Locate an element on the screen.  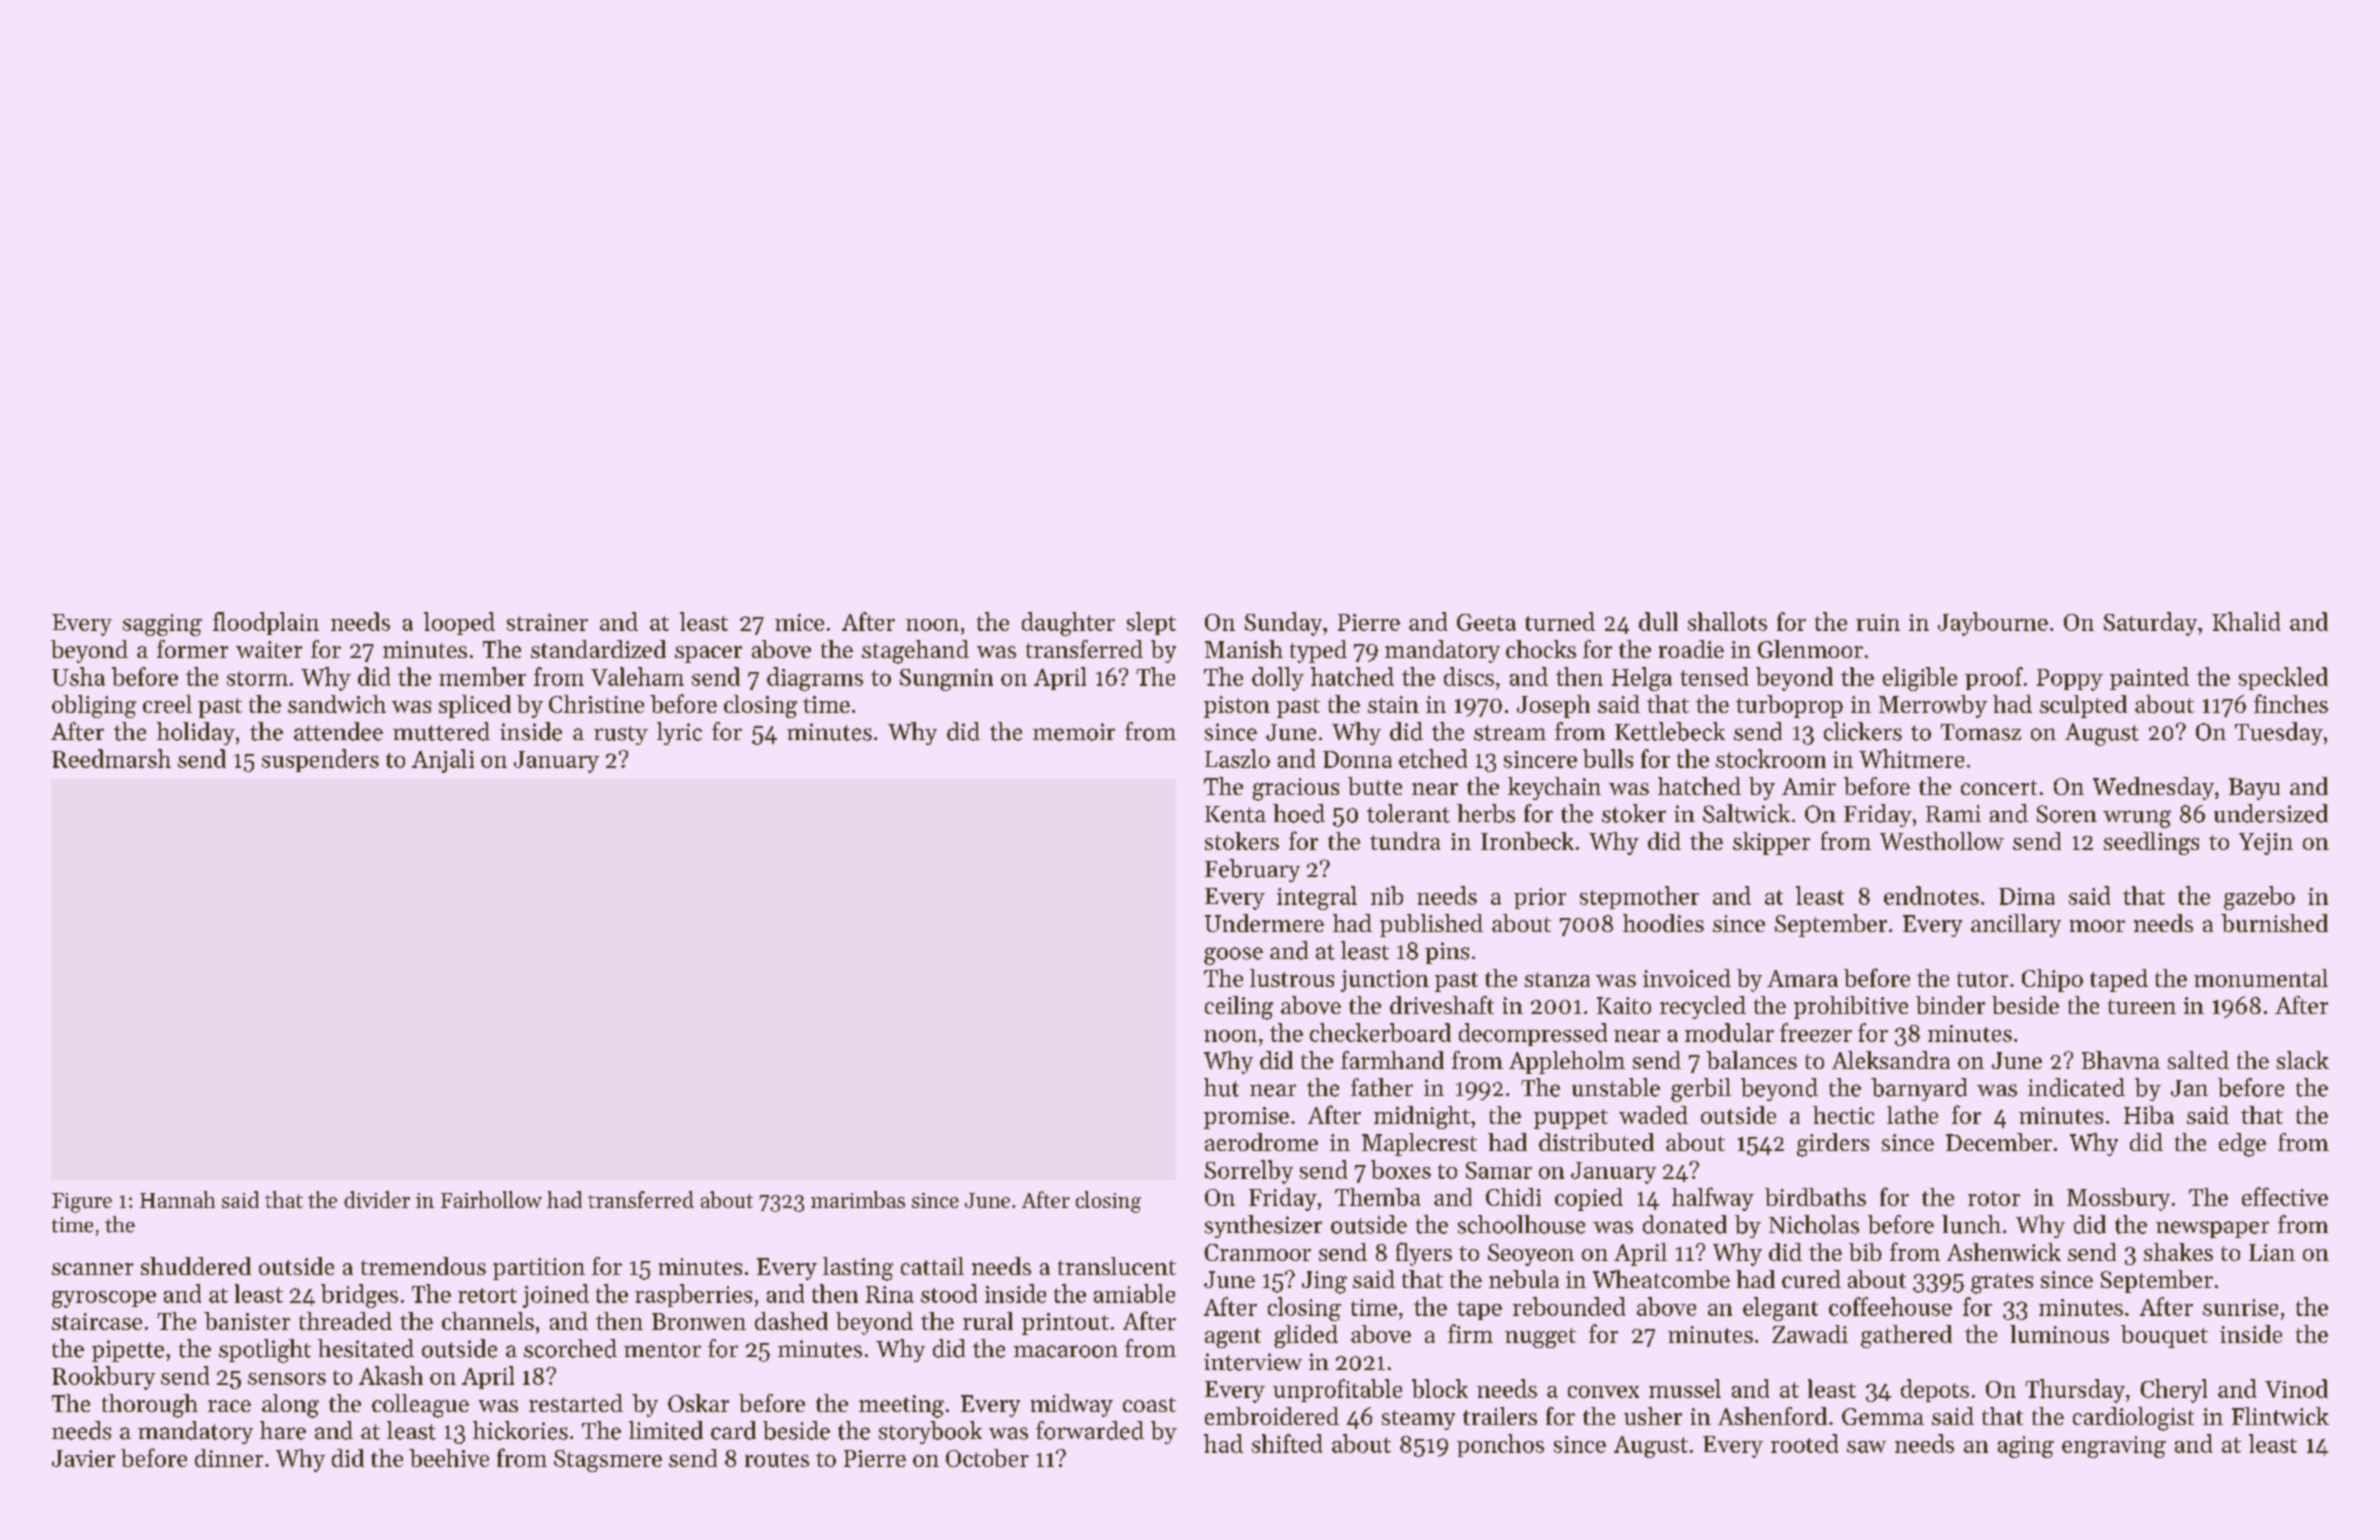
Bhavna is located at coordinates (2121, 1060).
